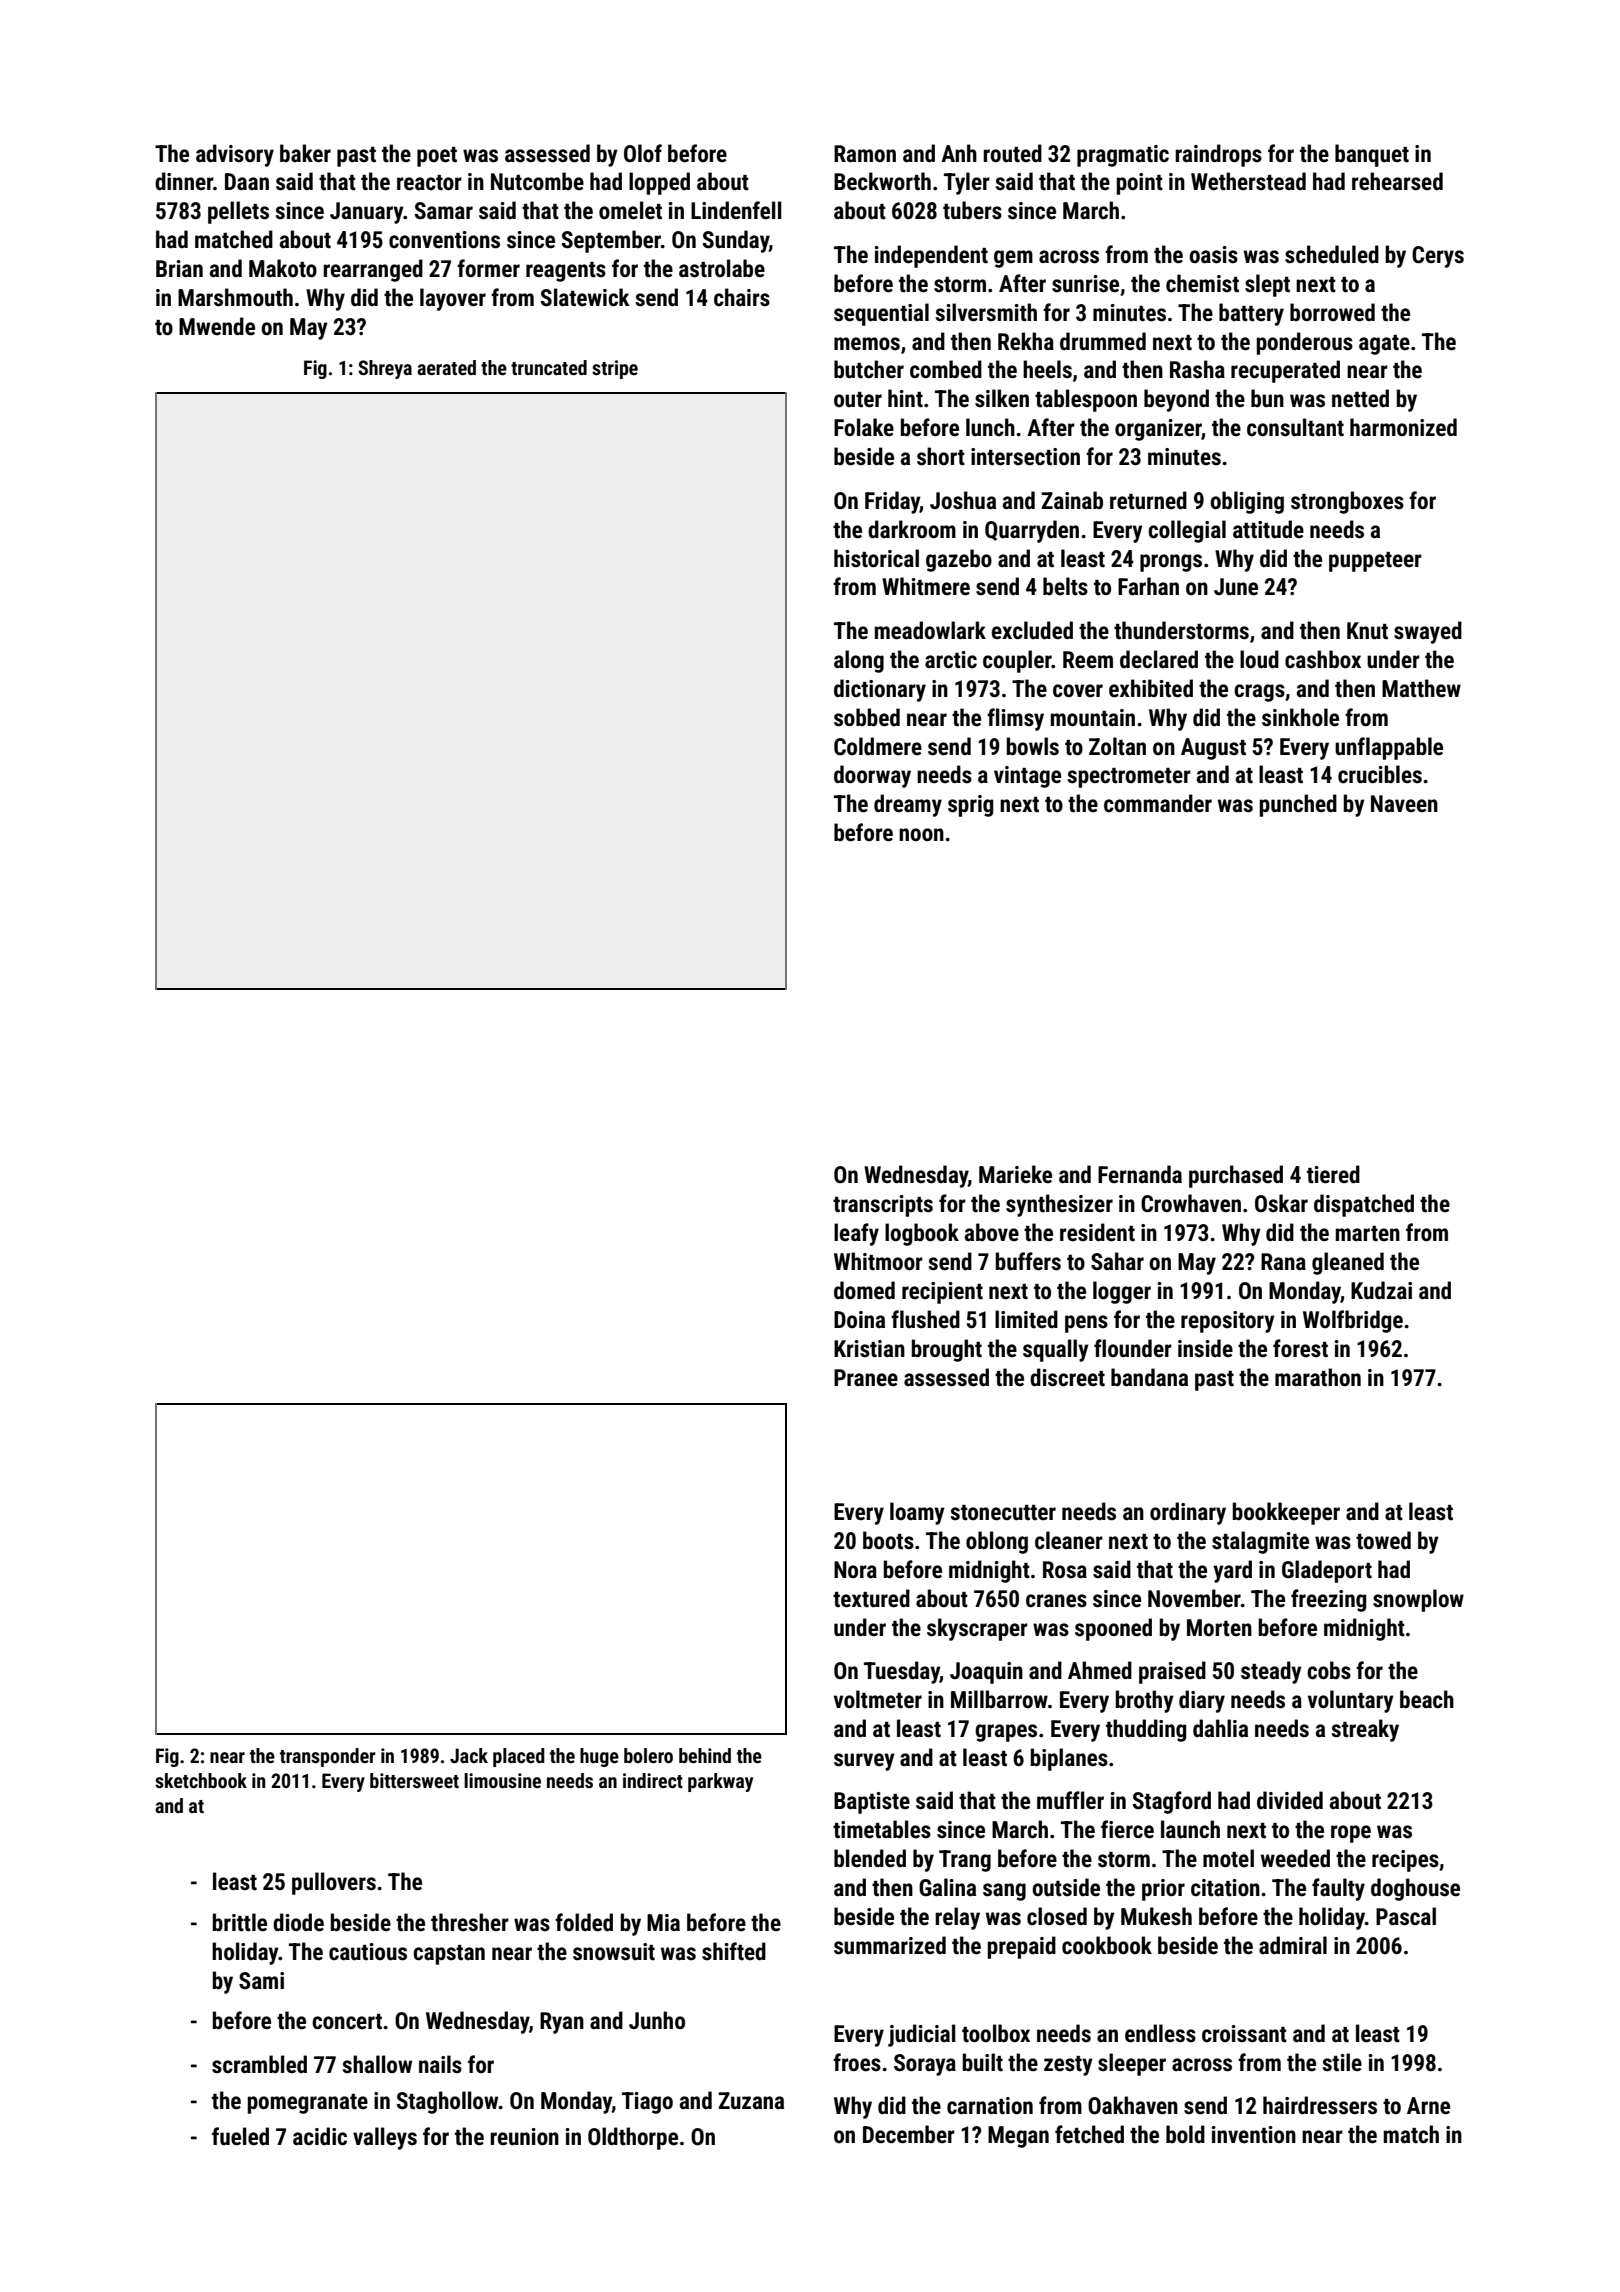 This image has height=2292, width=1620. Describe the element at coordinates (1318, 1377) in the image. I see `marathon` at that location.
